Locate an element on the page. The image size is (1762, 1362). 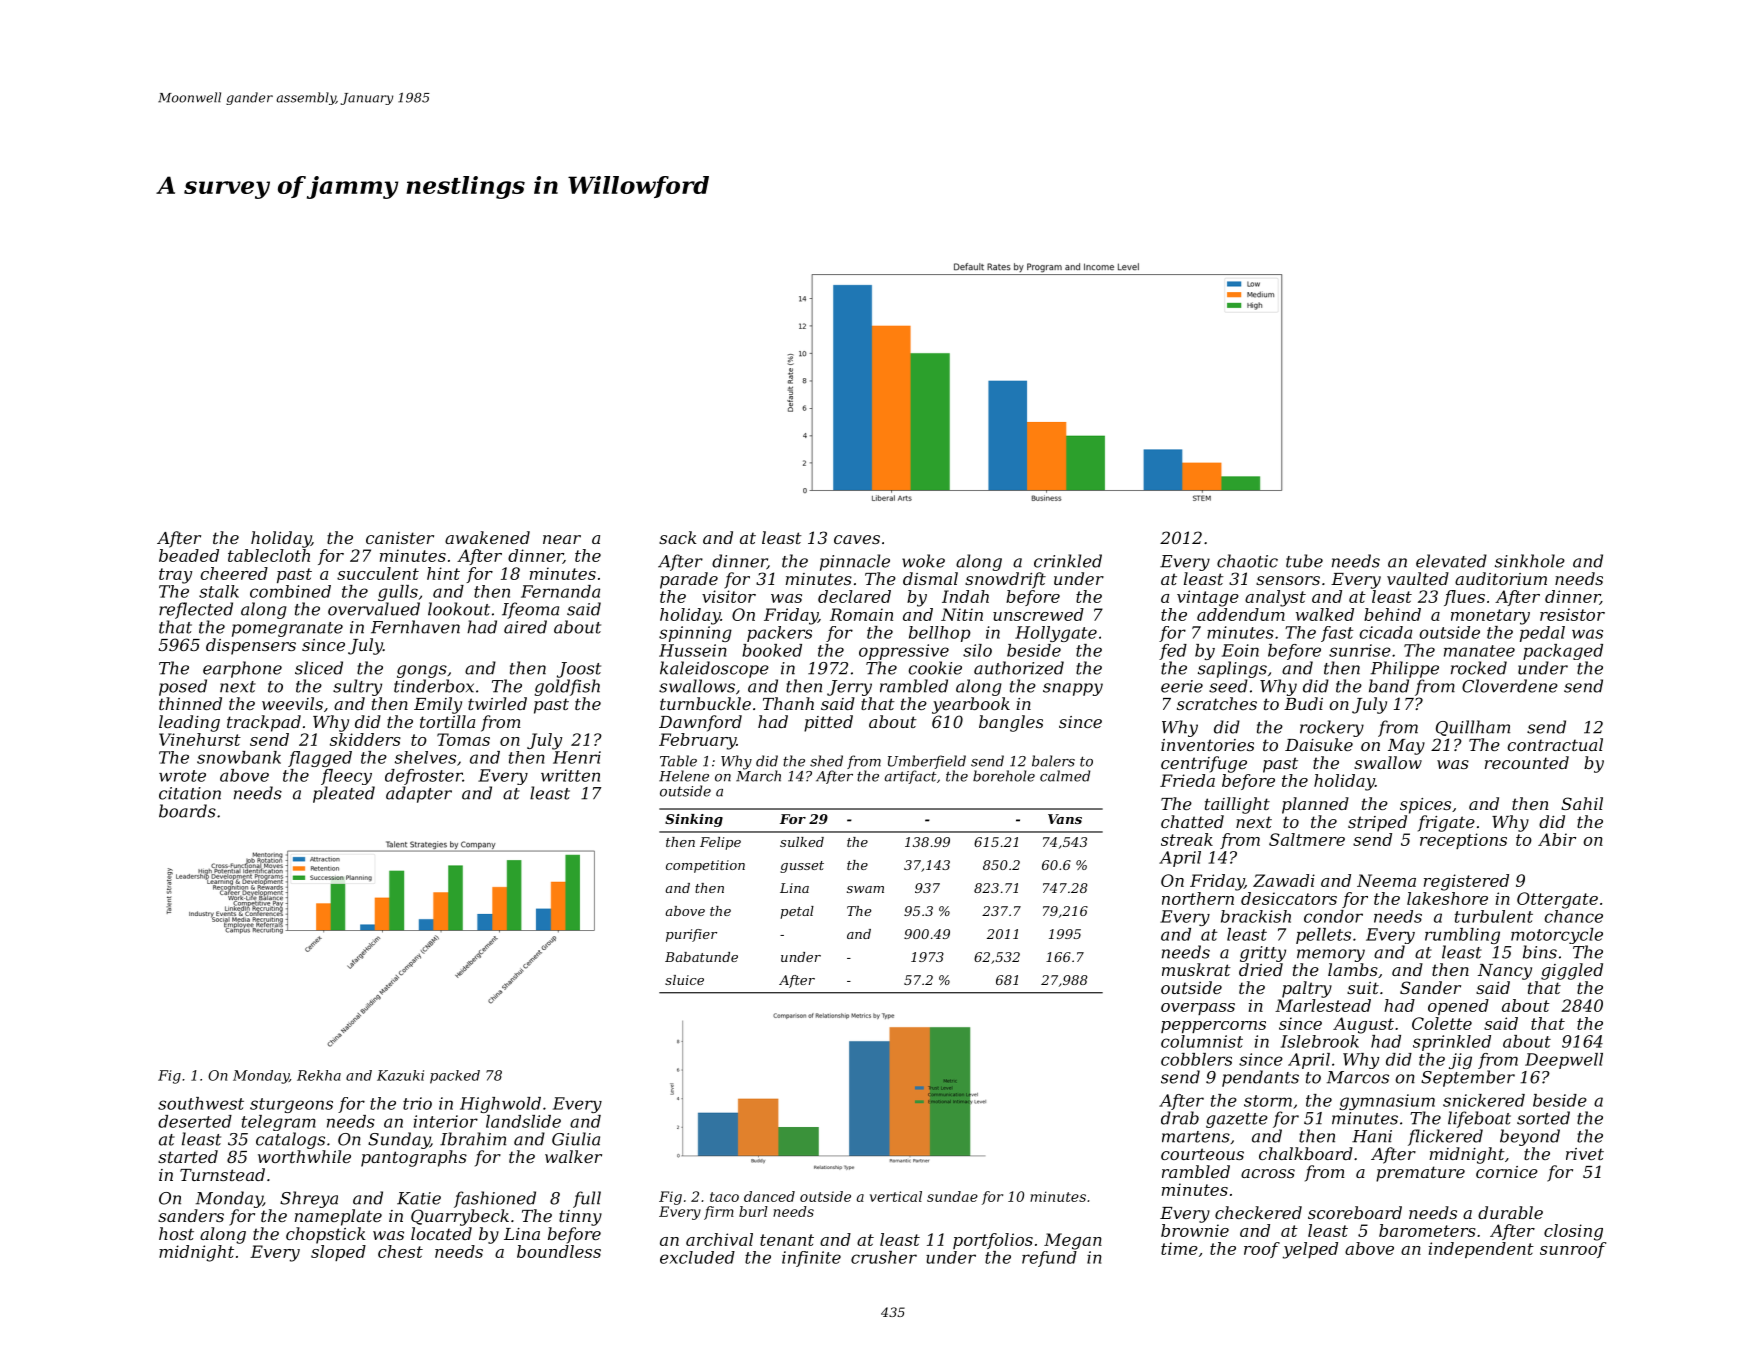
sinkhole is located at coordinates (1530, 561).
